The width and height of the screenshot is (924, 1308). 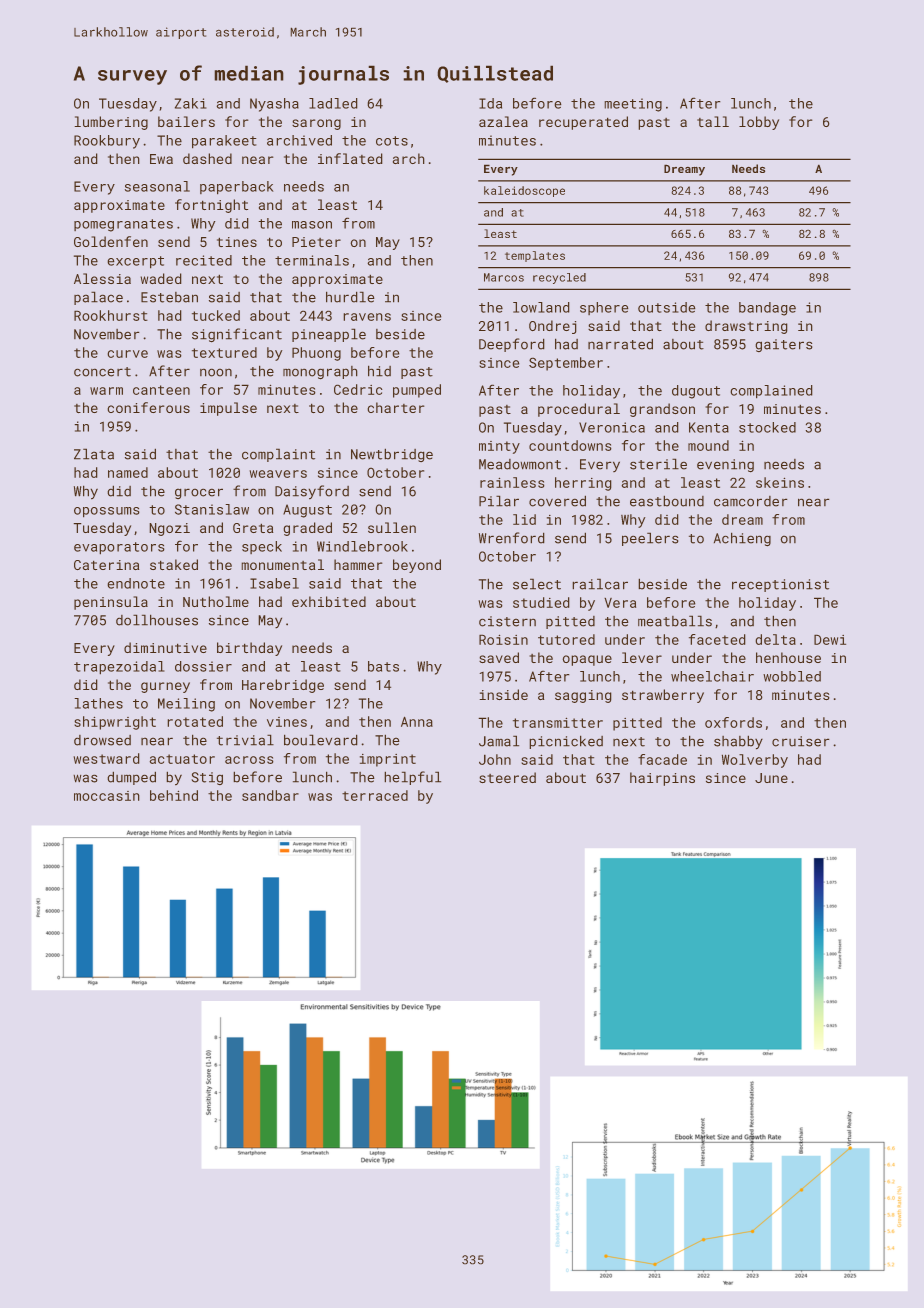 I want to click on oxfords, so click(x=733, y=722).
